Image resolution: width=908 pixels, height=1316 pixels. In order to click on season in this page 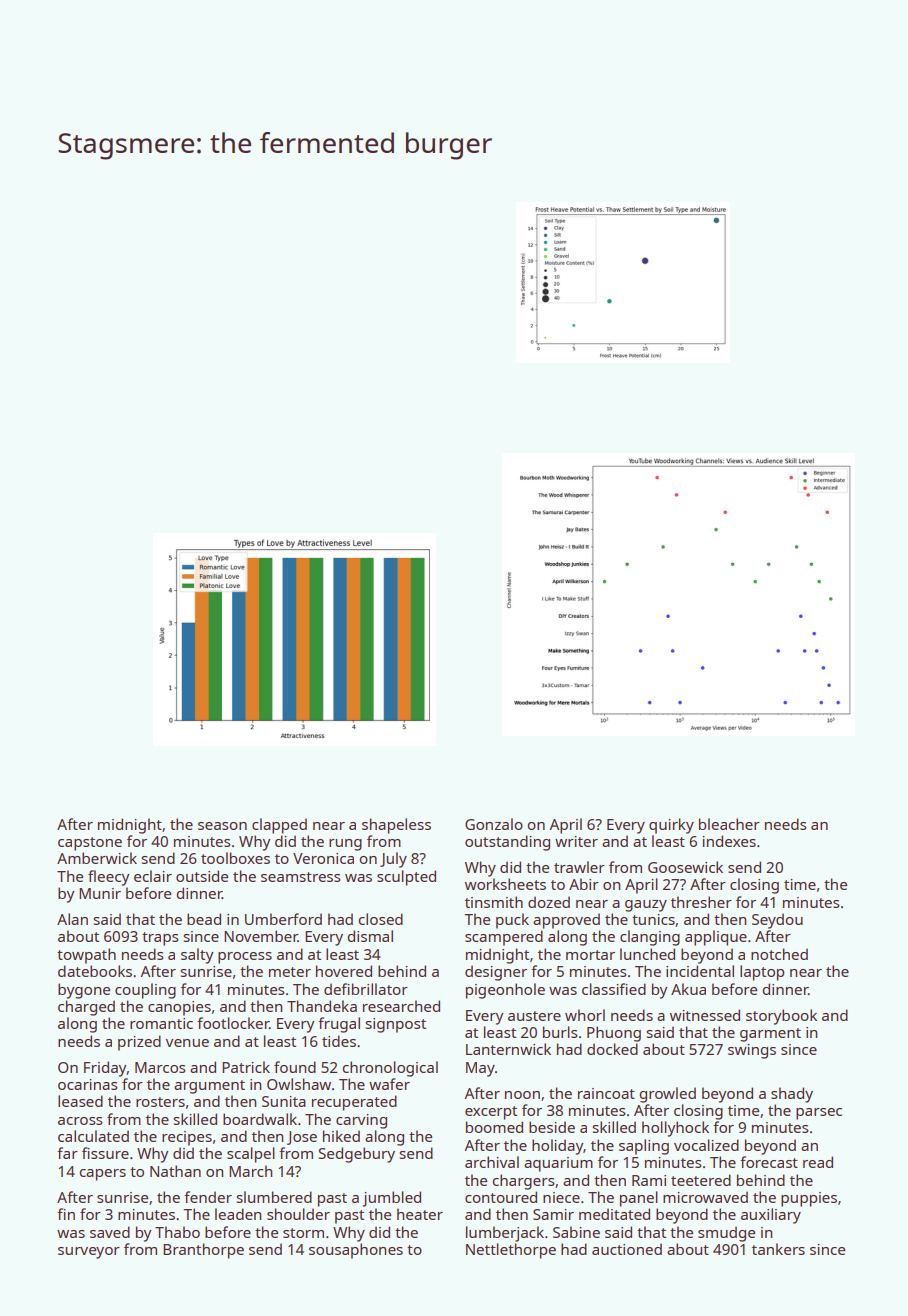, I will do `click(222, 826)`.
